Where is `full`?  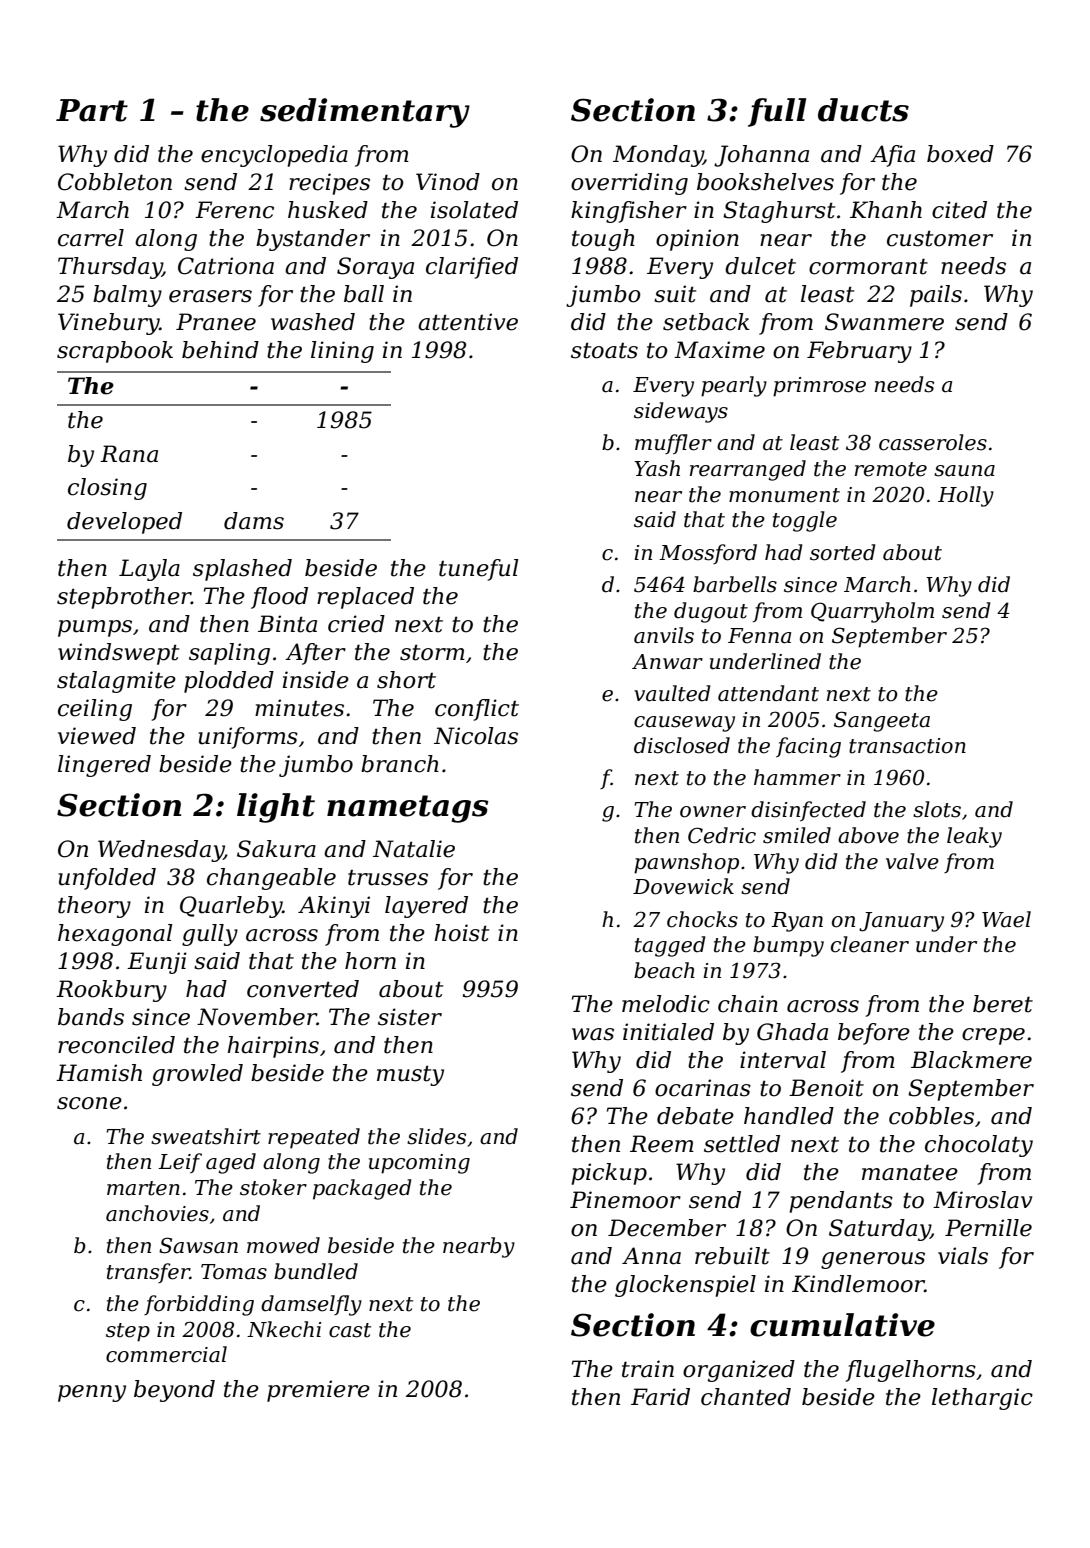
full is located at coordinates (777, 112).
